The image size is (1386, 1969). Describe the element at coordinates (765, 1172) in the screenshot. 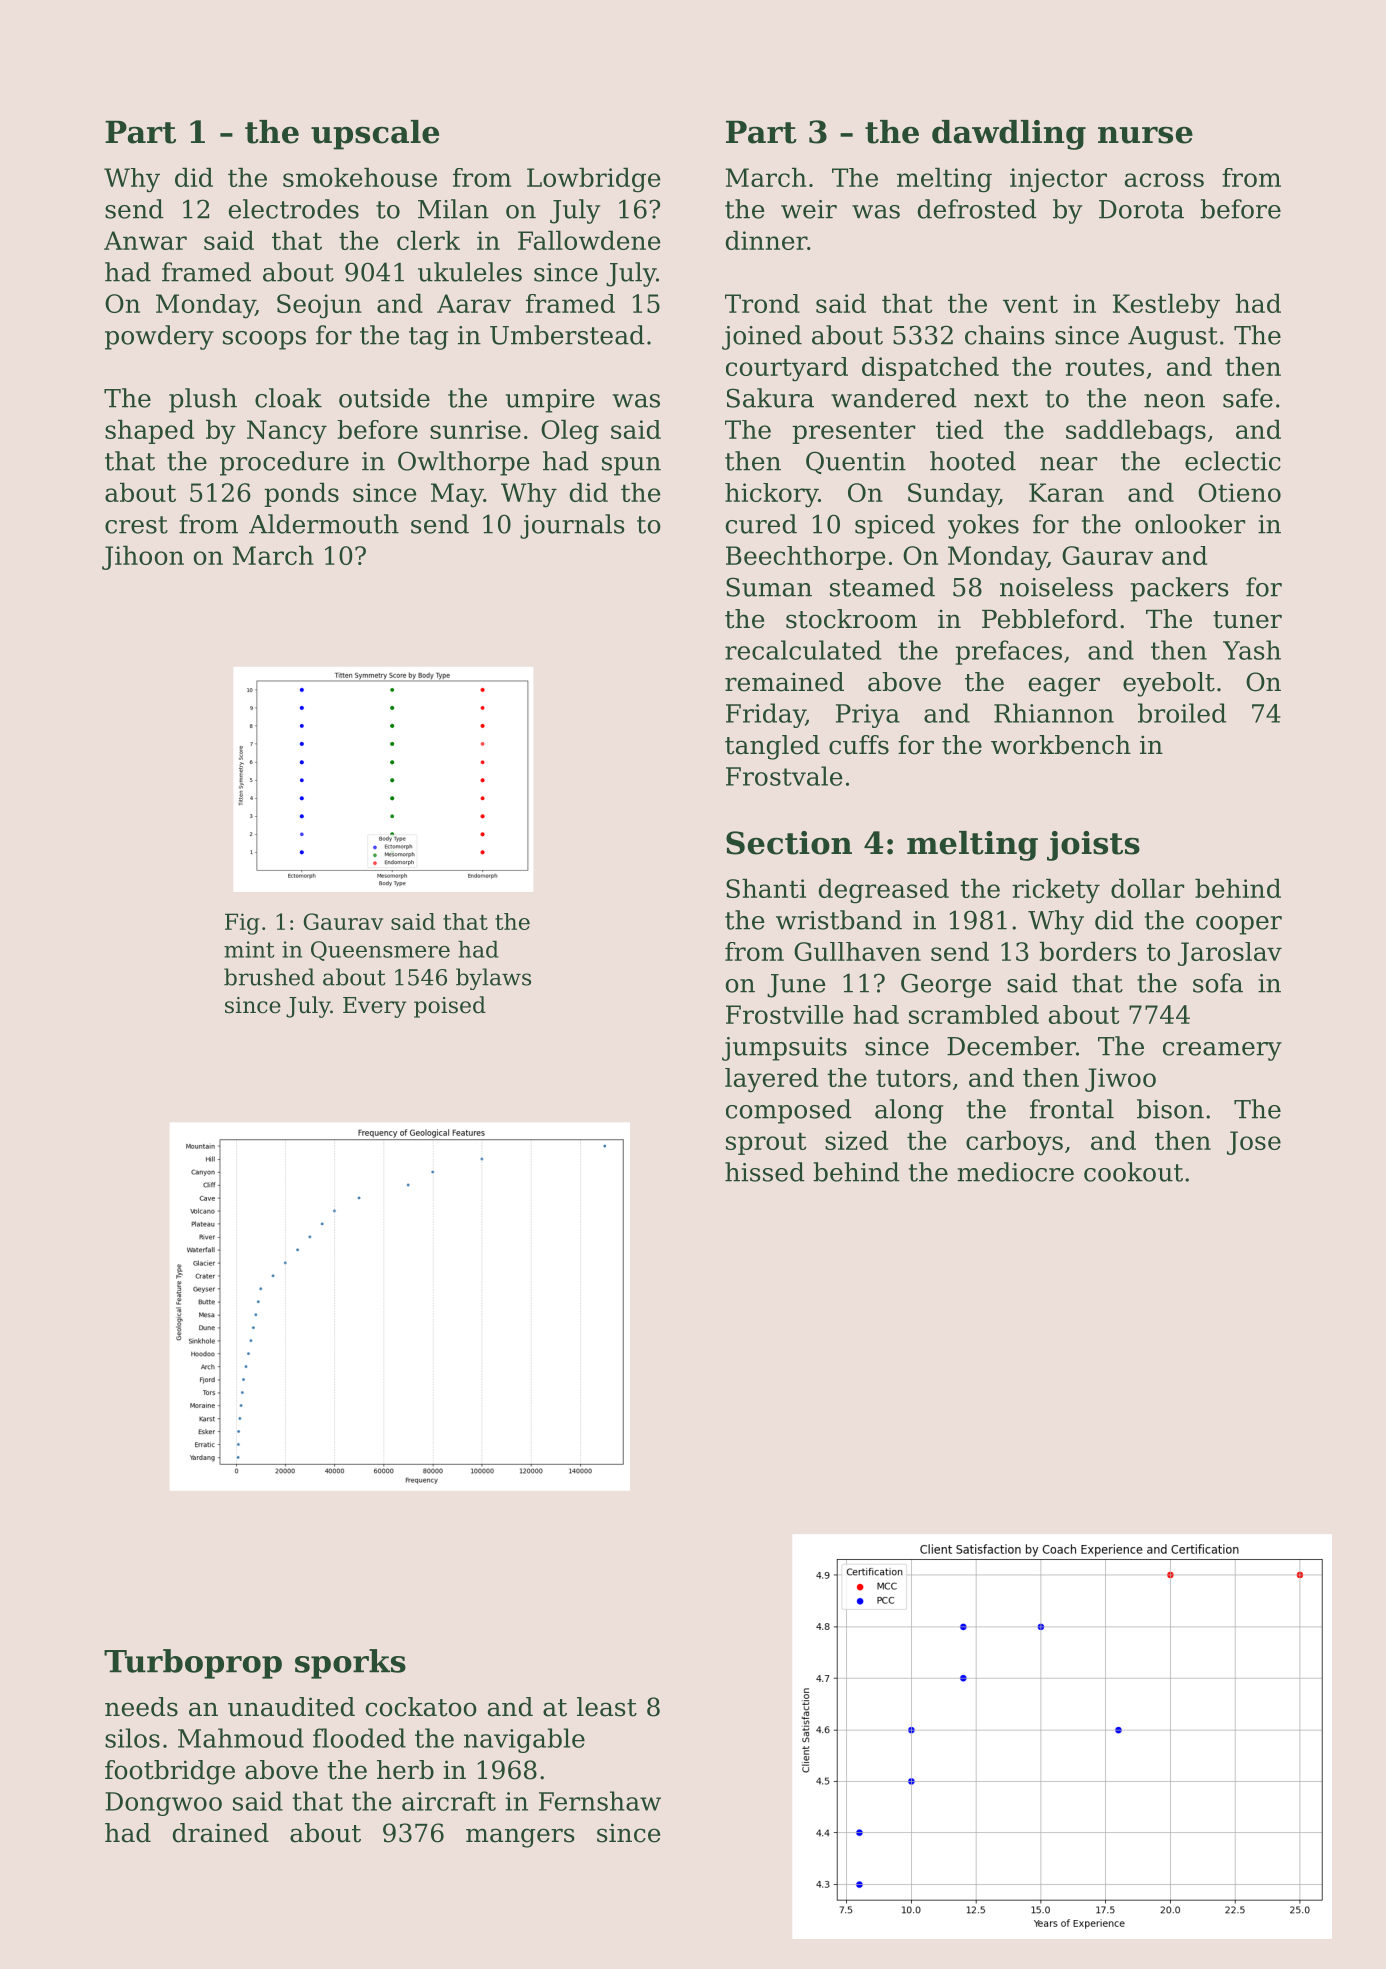

I see `hissed` at that location.
